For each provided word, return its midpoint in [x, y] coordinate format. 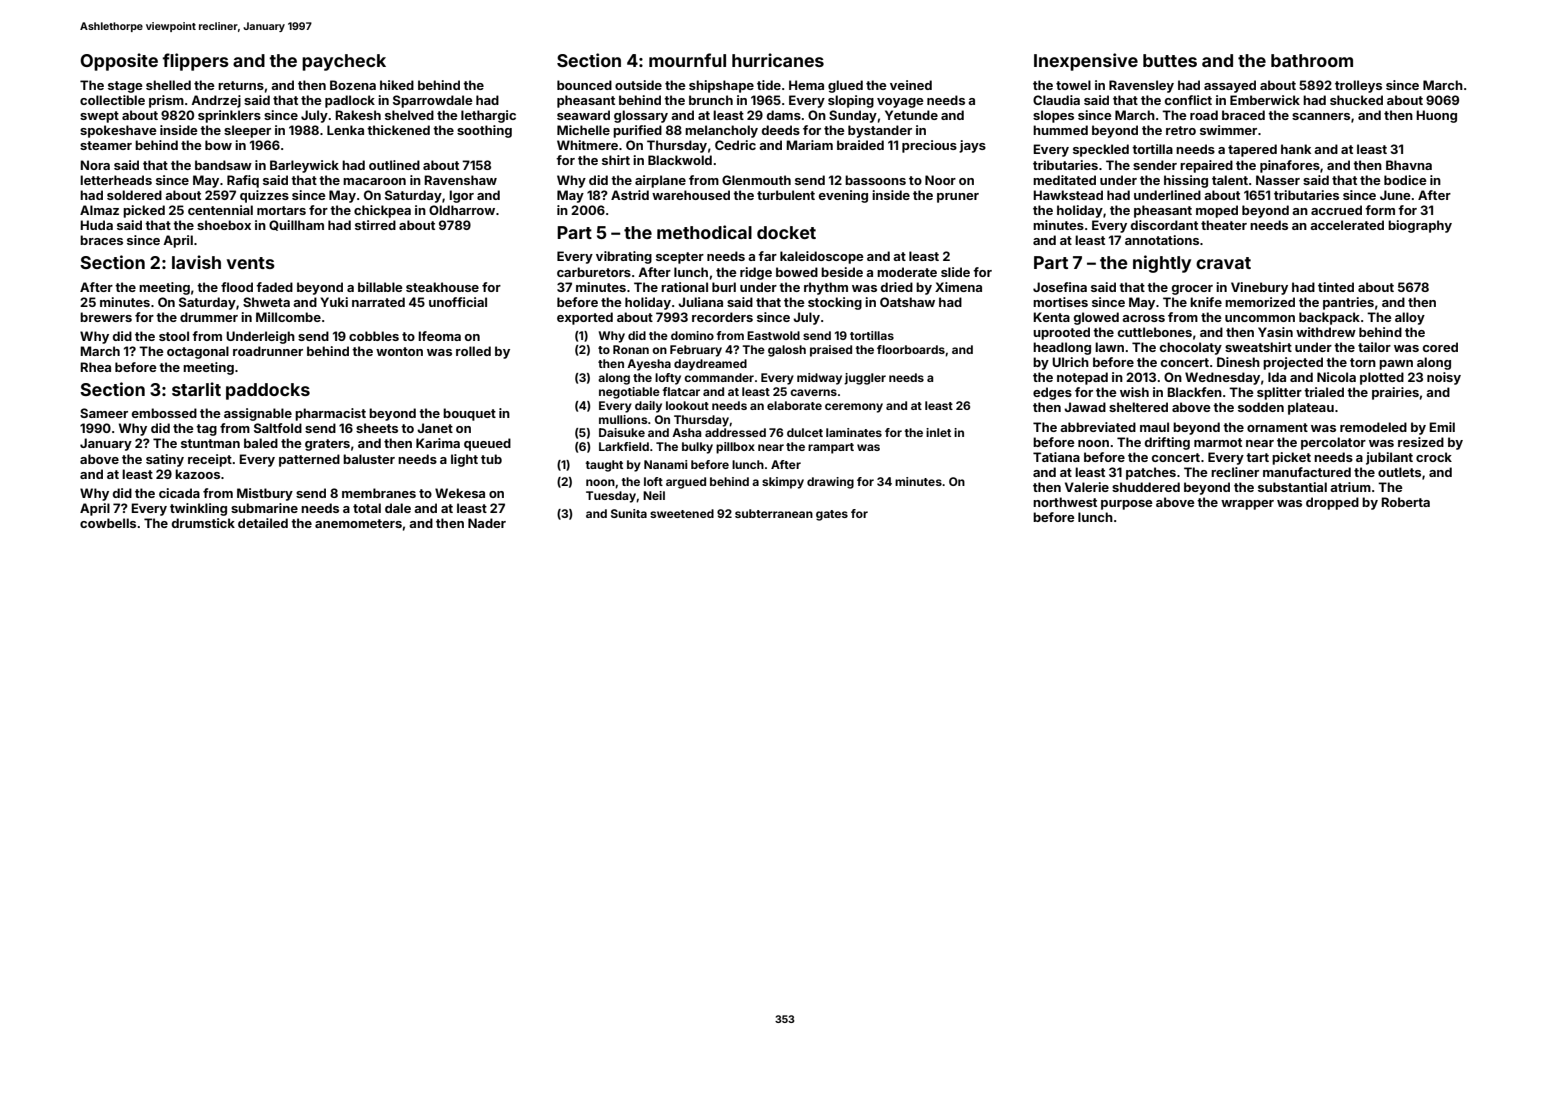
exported [585, 318]
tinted [1336, 287]
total [367, 508]
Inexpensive [1086, 62]
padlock [350, 101]
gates [832, 515]
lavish [196, 262]
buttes [1170, 60]
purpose [1127, 505]
